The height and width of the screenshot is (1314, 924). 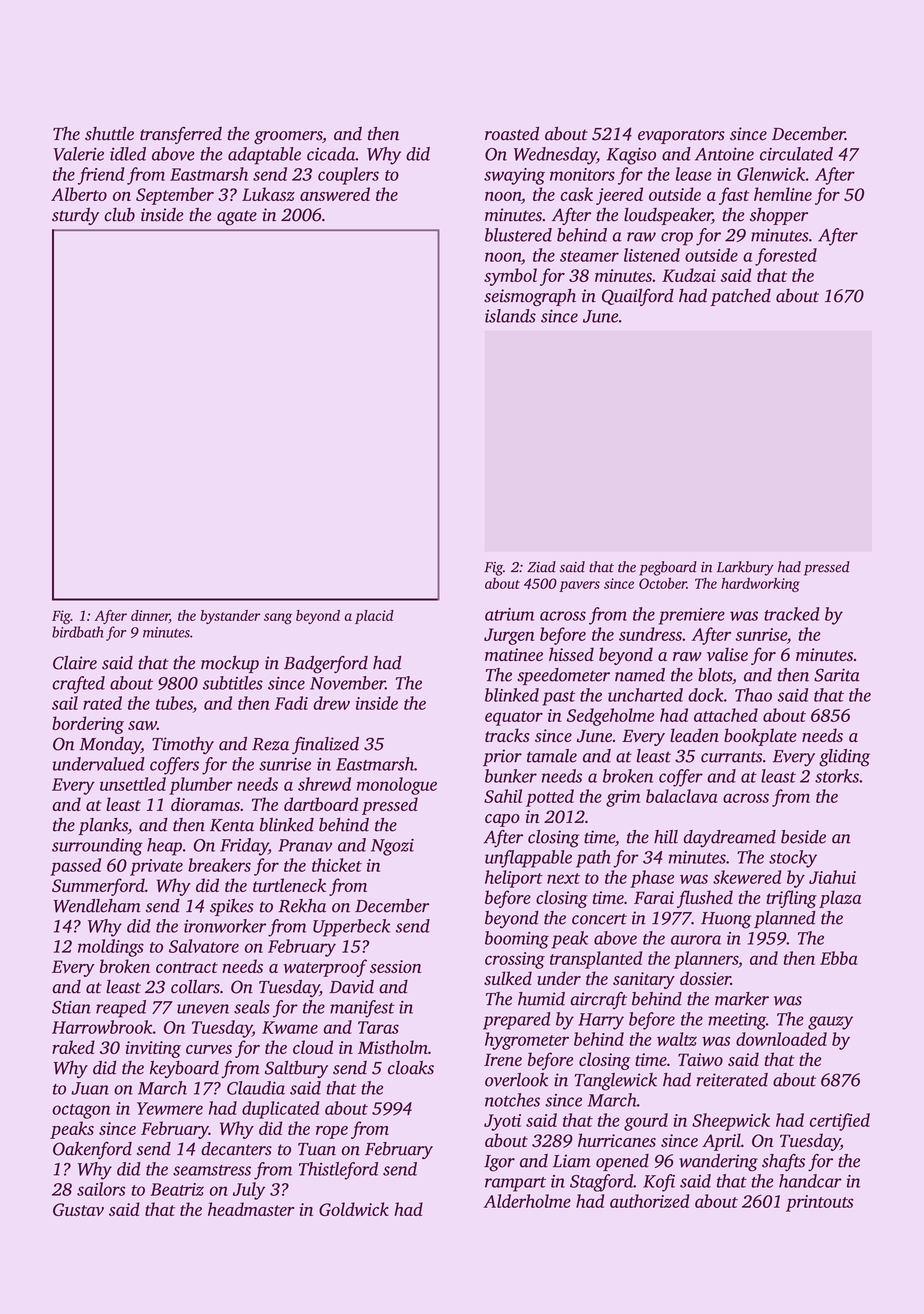 What do you see at coordinates (740, 297) in the screenshot?
I see `patched` at bounding box center [740, 297].
